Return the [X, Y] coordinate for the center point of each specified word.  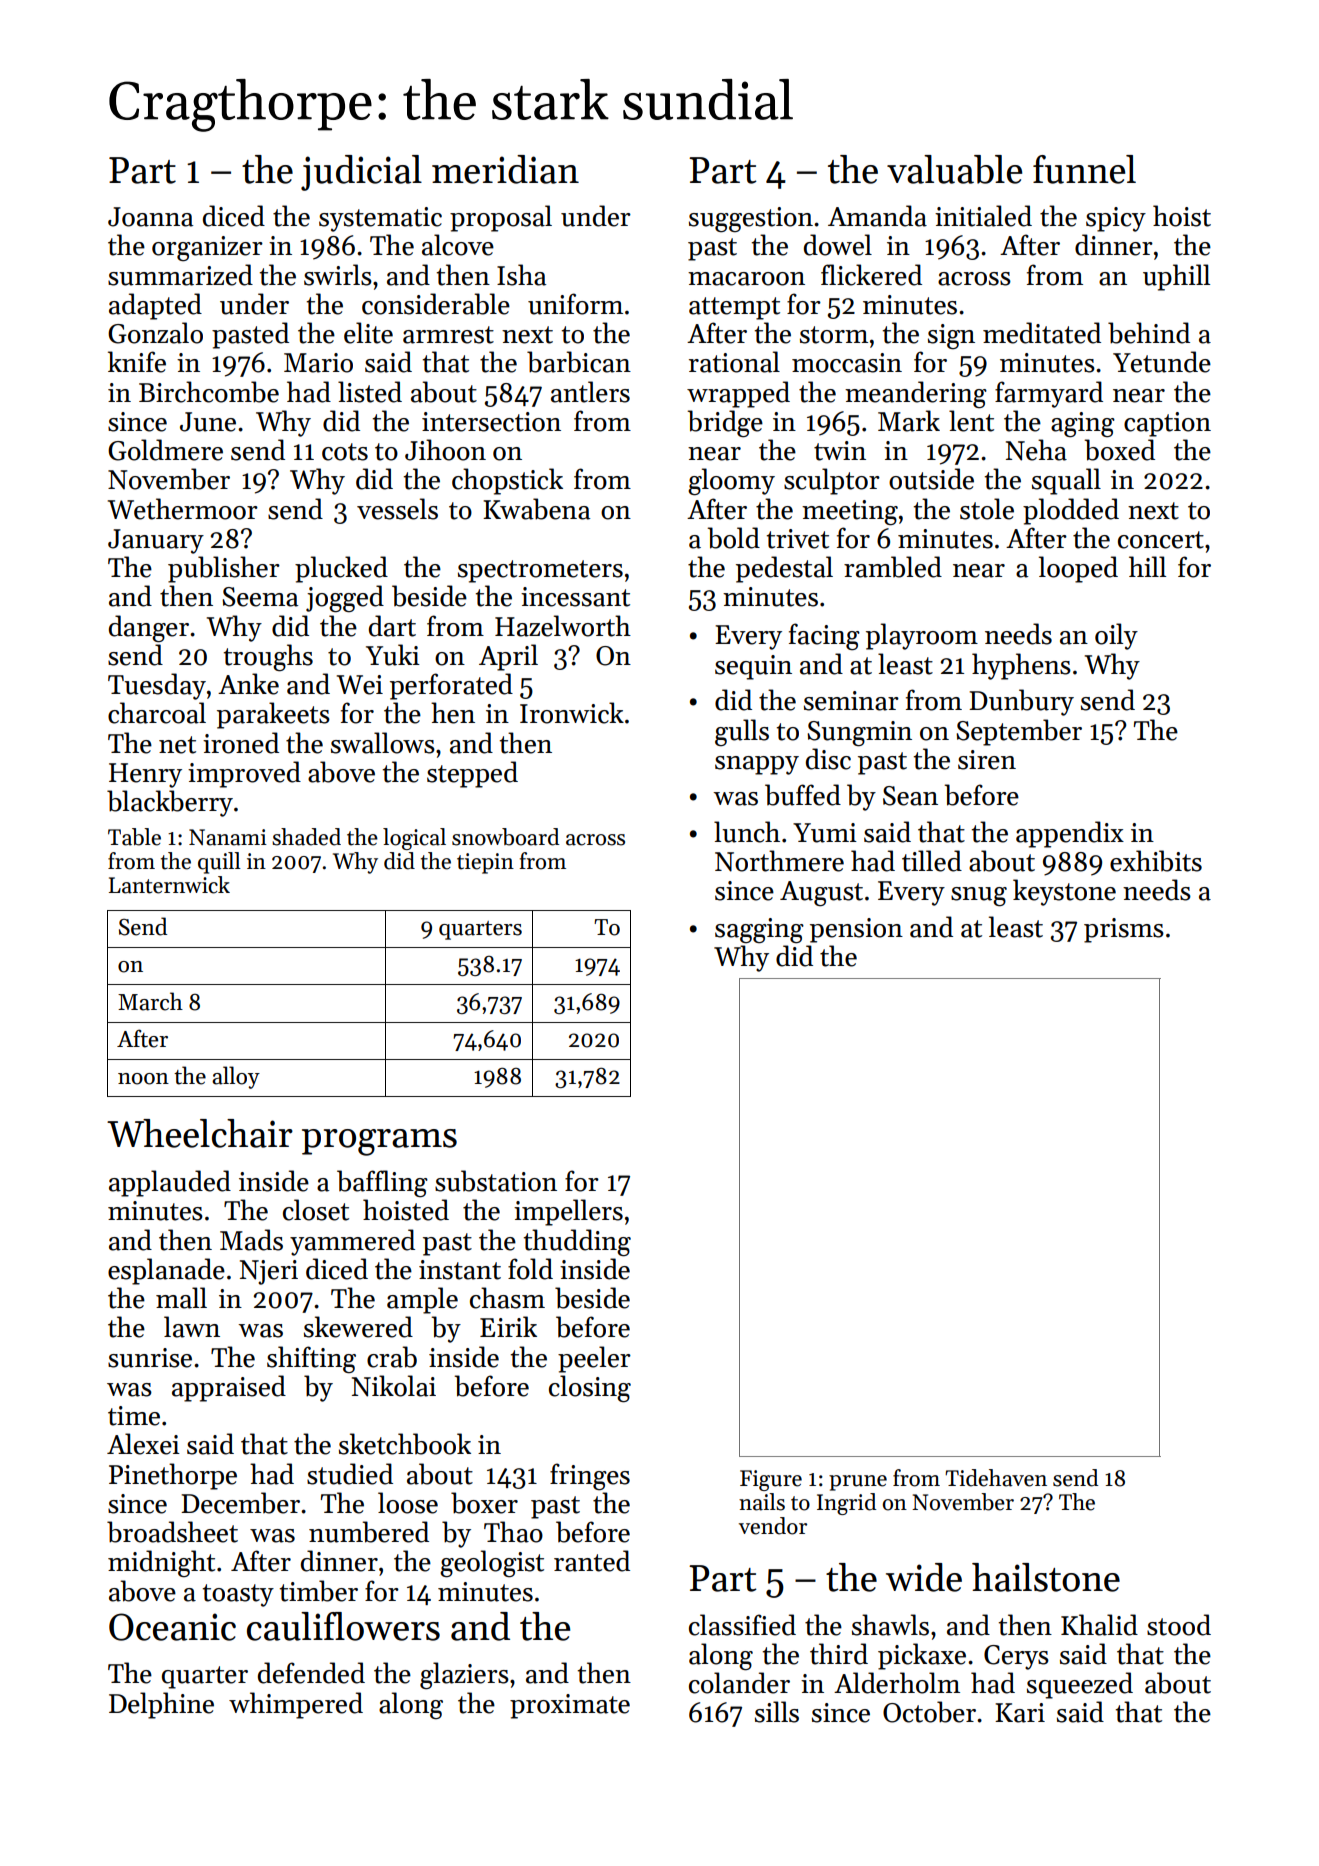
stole [987, 509]
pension [856, 930]
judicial [361, 173]
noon [143, 1079]
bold [733, 538]
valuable [954, 169]
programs [379, 1142]
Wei [360, 685]
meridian [505, 169]
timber [318, 1591]
